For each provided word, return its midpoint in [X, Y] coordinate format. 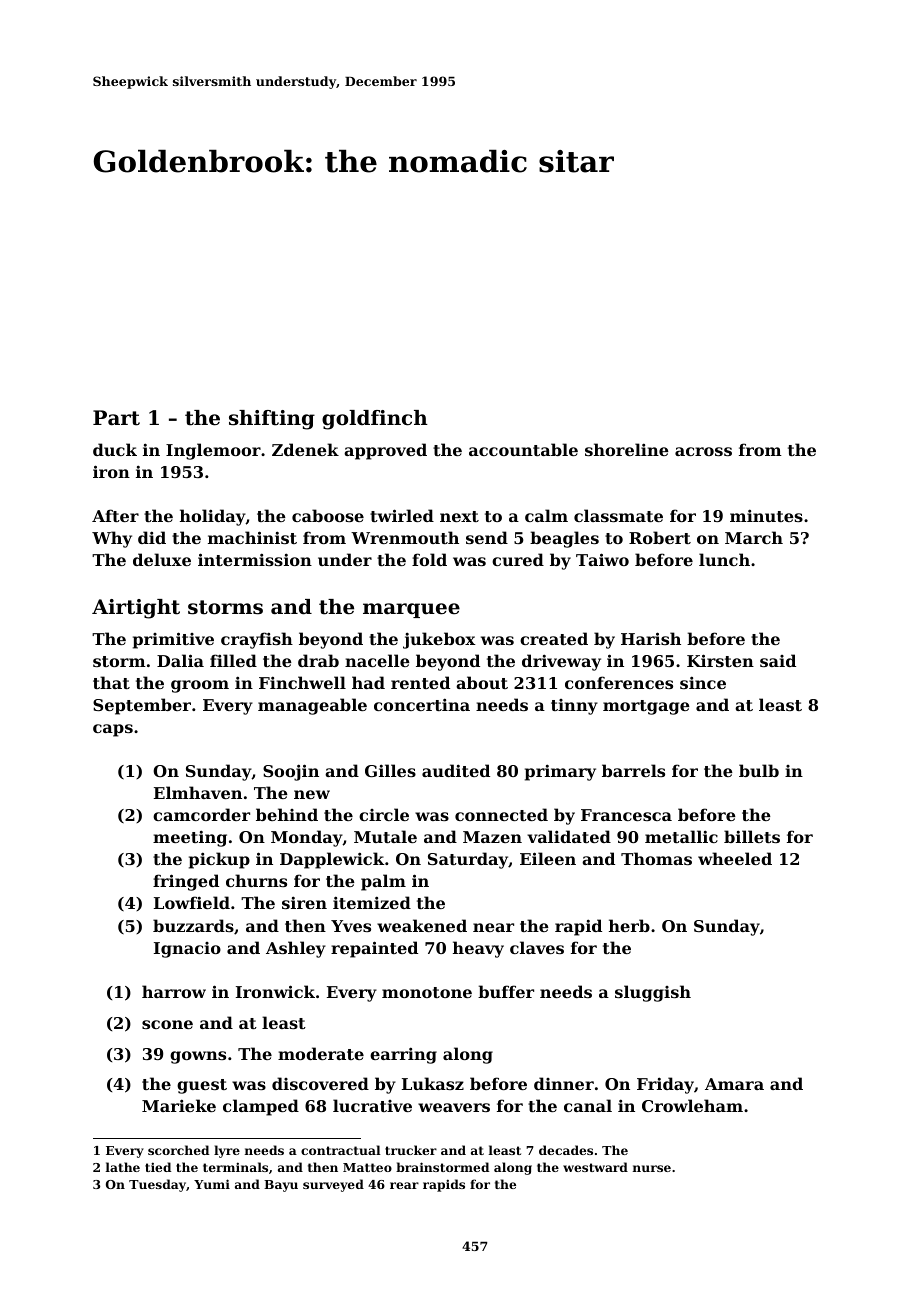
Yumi [212, 1184]
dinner [564, 1083]
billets [752, 836]
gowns [198, 1057]
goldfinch [375, 420]
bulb [759, 770]
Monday [307, 838]
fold [429, 559]
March [754, 537]
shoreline [627, 449]
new [312, 794]
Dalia [180, 660]
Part [116, 418]
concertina [422, 704]
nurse [652, 1168]
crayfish [257, 640]
